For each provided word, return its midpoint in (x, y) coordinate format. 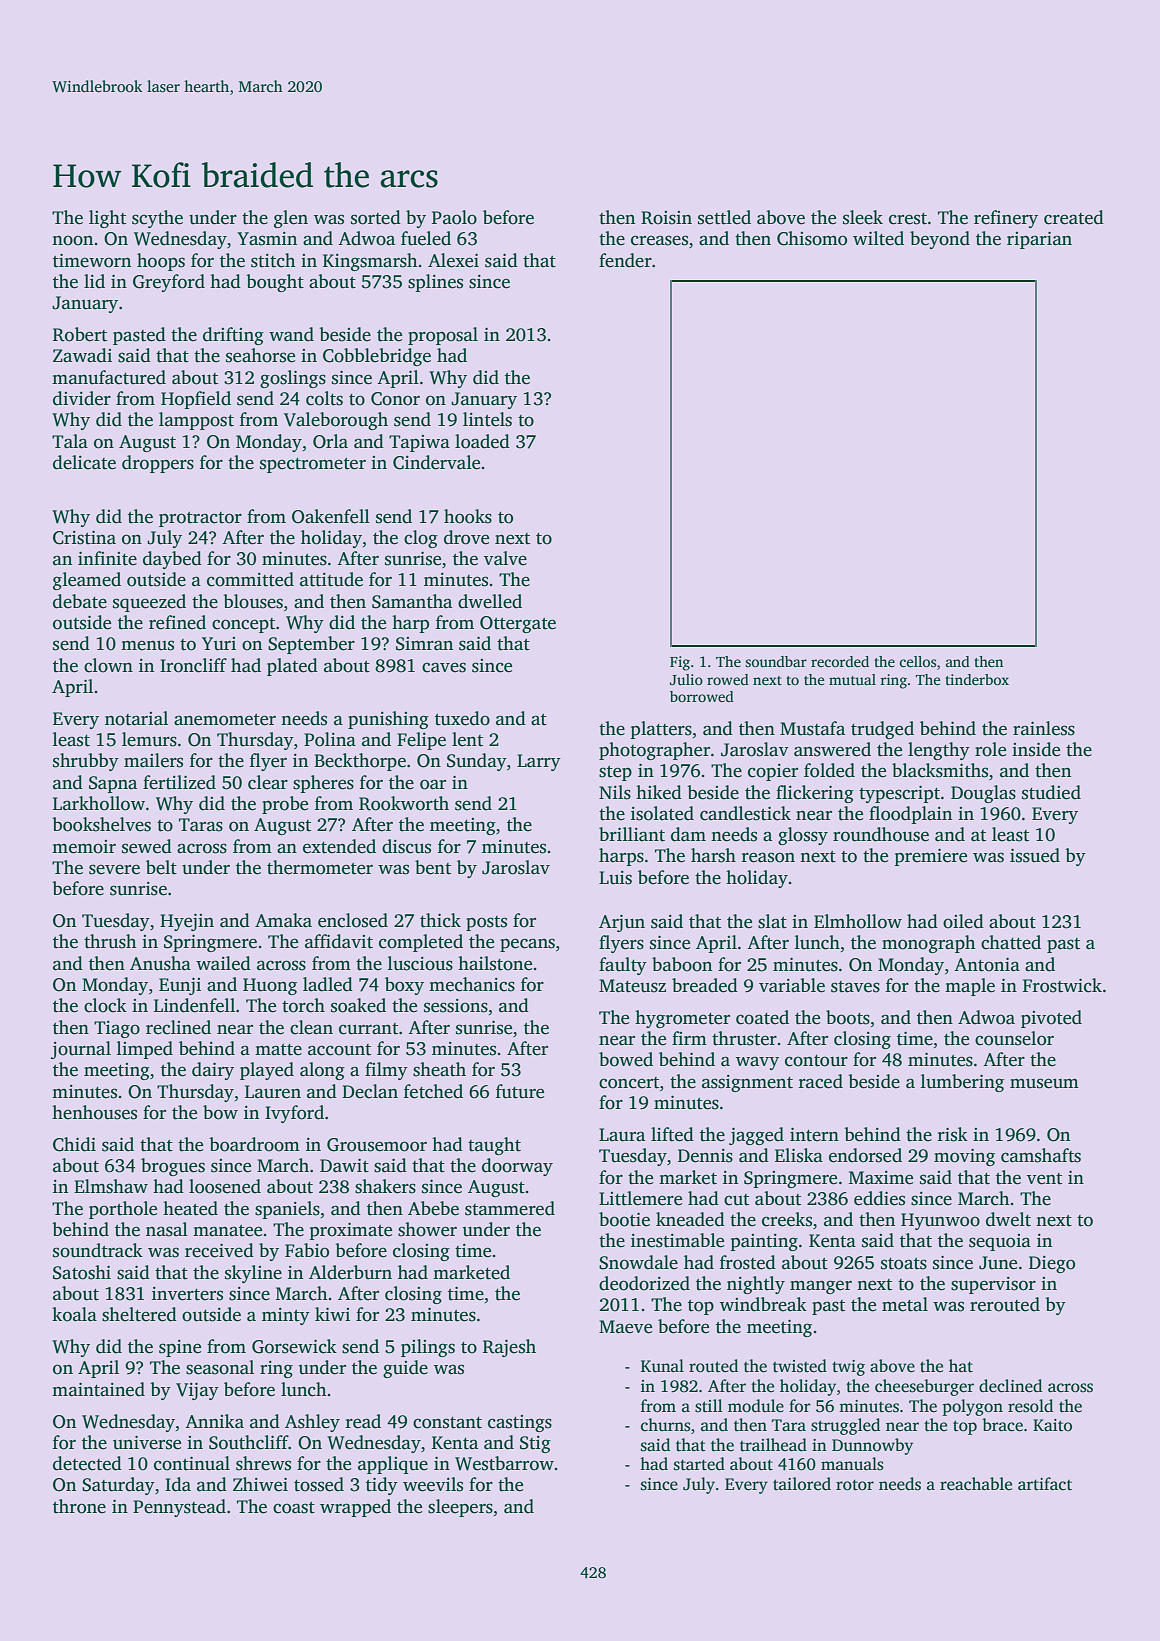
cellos (918, 661)
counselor (1014, 1038)
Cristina (84, 538)
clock (105, 1005)
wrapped (355, 1508)
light (107, 219)
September (311, 645)
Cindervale (436, 462)
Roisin (666, 218)
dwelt (1008, 1219)
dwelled (490, 601)
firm (689, 1038)
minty (286, 1316)
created (1074, 217)
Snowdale (638, 1262)
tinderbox (977, 679)
